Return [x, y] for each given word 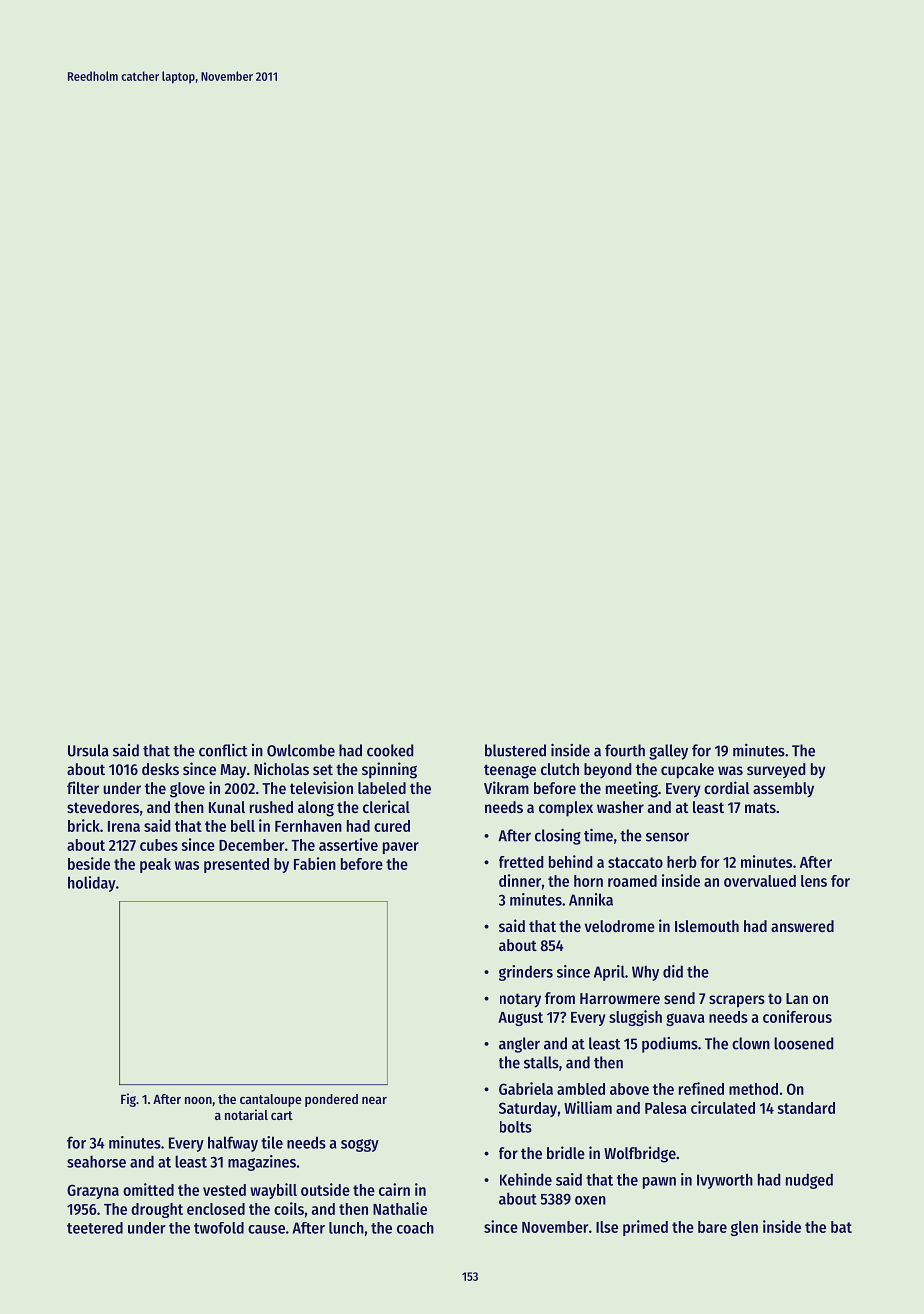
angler [519, 1045]
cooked [390, 750]
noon [198, 1100]
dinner [520, 880]
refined [701, 1088]
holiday [92, 884]
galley [668, 752]
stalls [541, 1062]
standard [806, 1108]
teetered [95, 1228]
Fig [128, 1100]
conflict [223, 750]
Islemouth [707, 926]
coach [415, 1228]
